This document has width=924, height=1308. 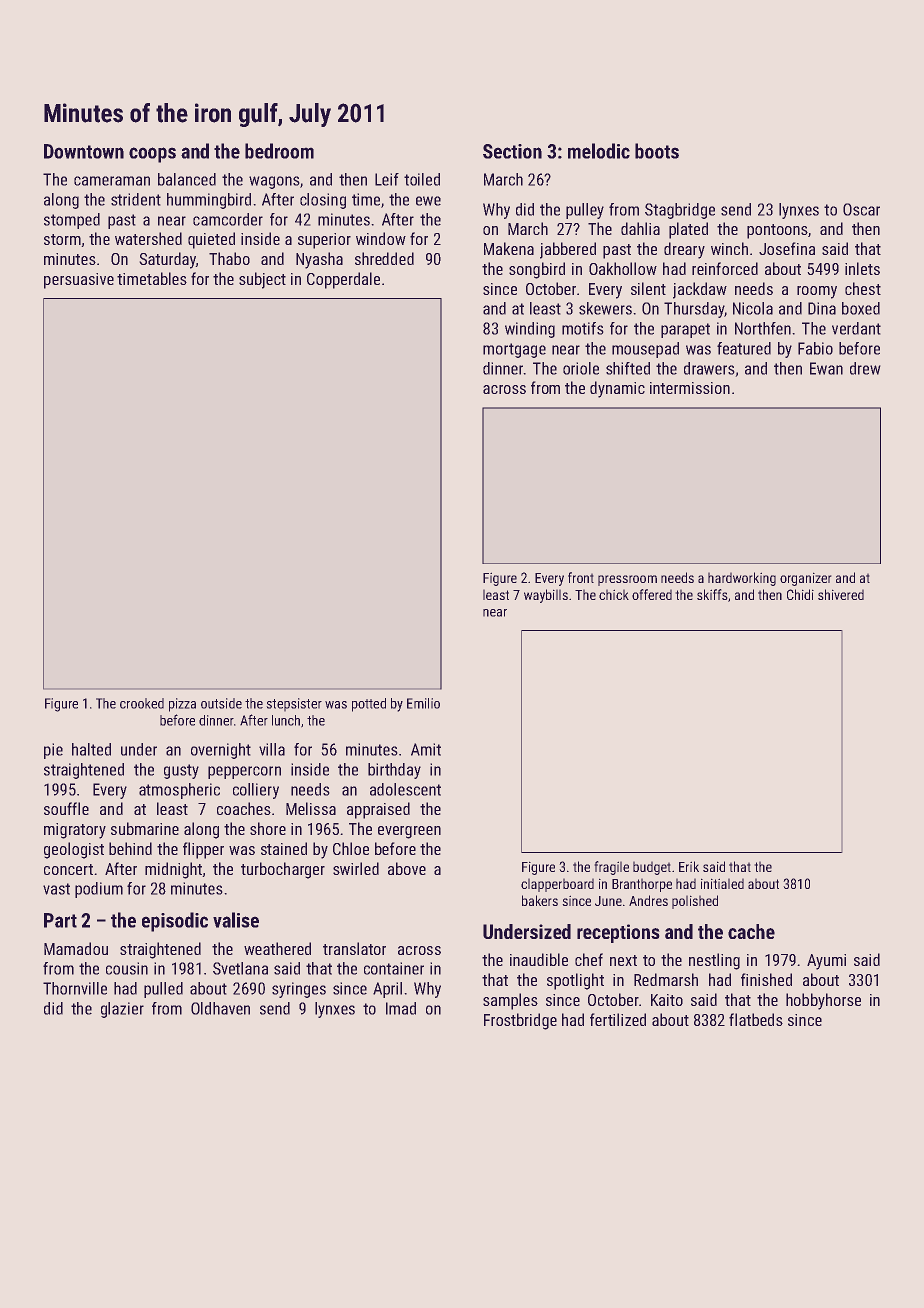 What do you see at coordinates (618, 933) in the document?
I see `receptions` at bounding box center [618, 933].
